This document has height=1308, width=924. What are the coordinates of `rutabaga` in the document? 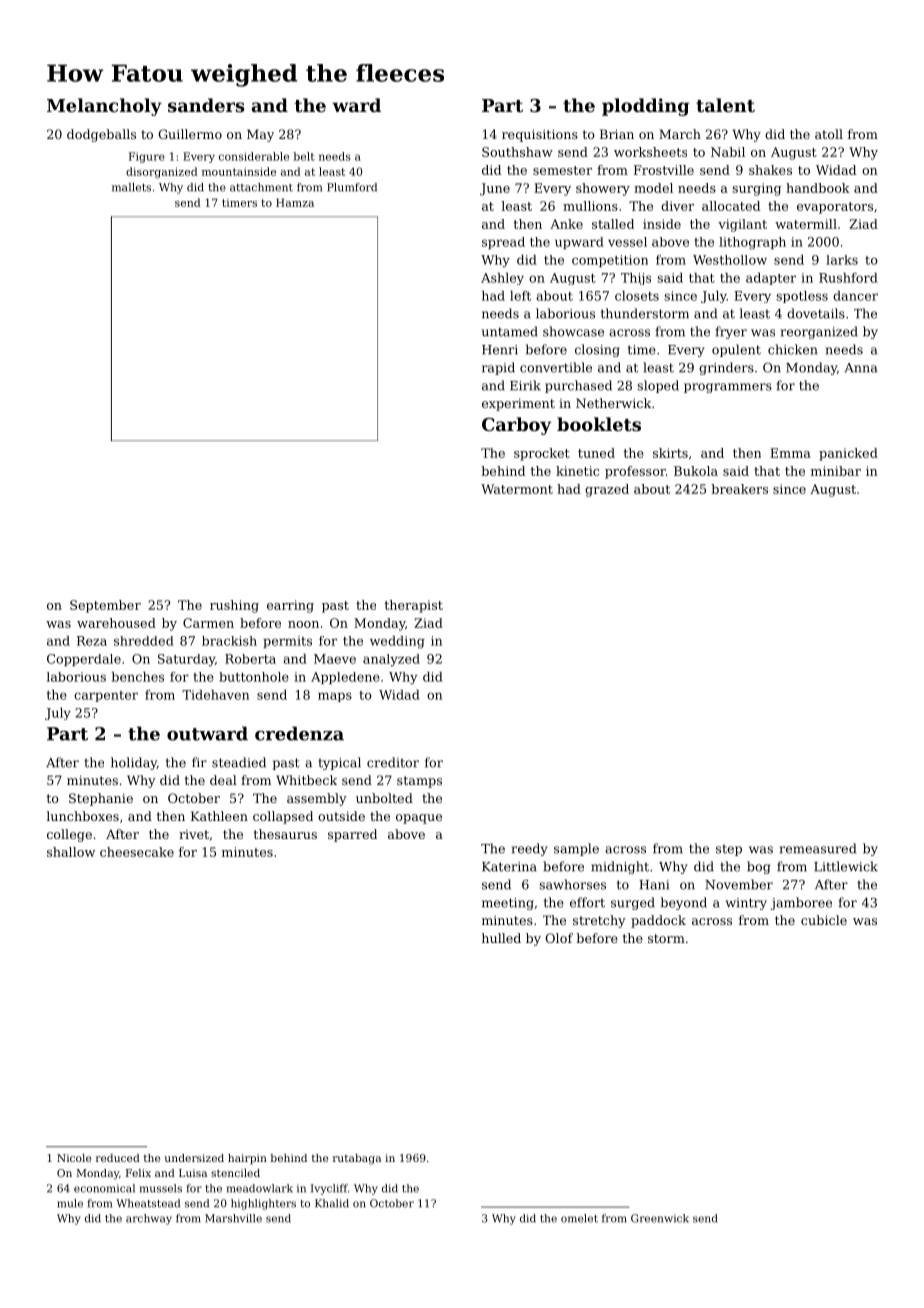 It's located at (357, 1159).
